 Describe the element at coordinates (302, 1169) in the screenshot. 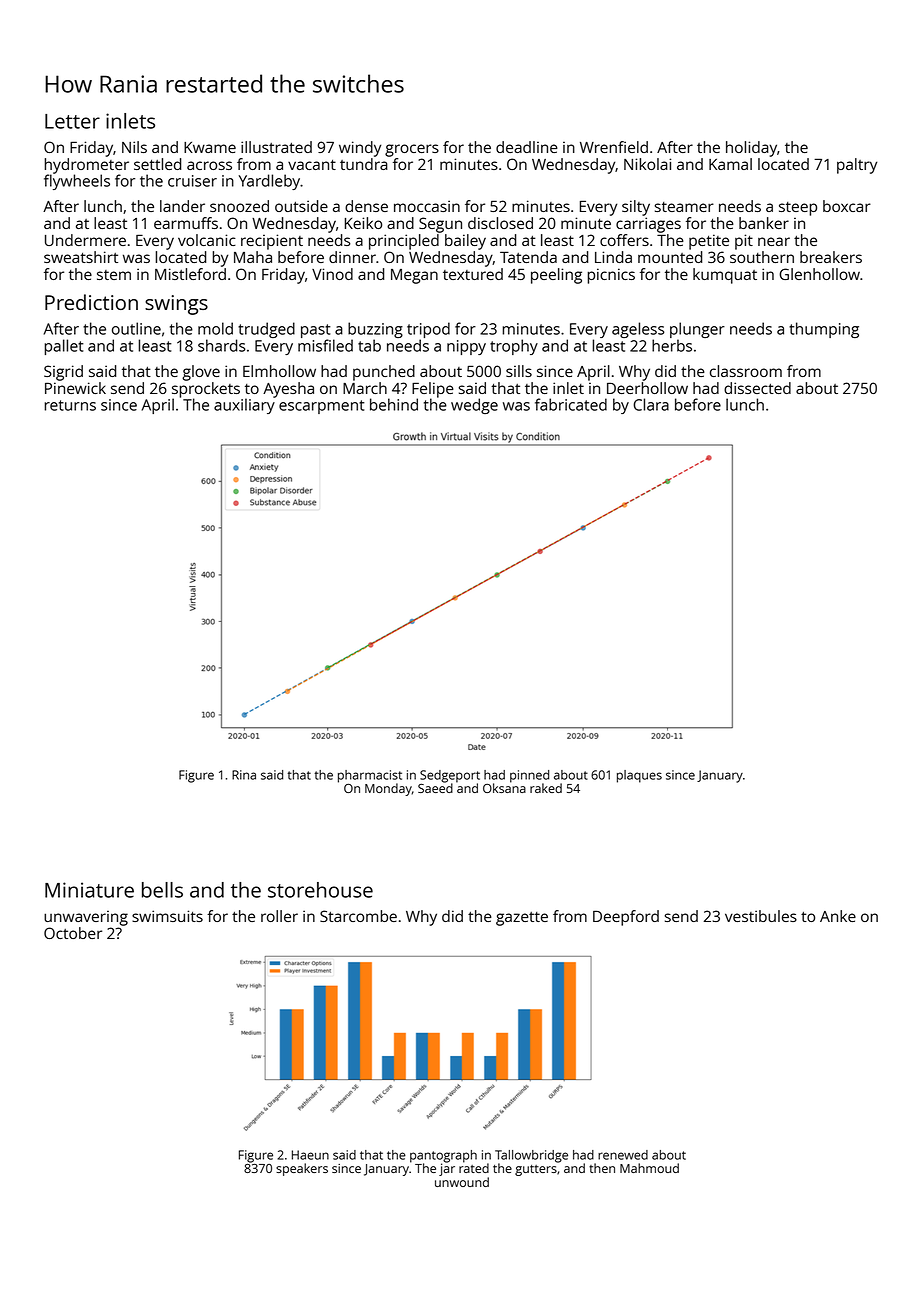

I see `speakers` at that location.
